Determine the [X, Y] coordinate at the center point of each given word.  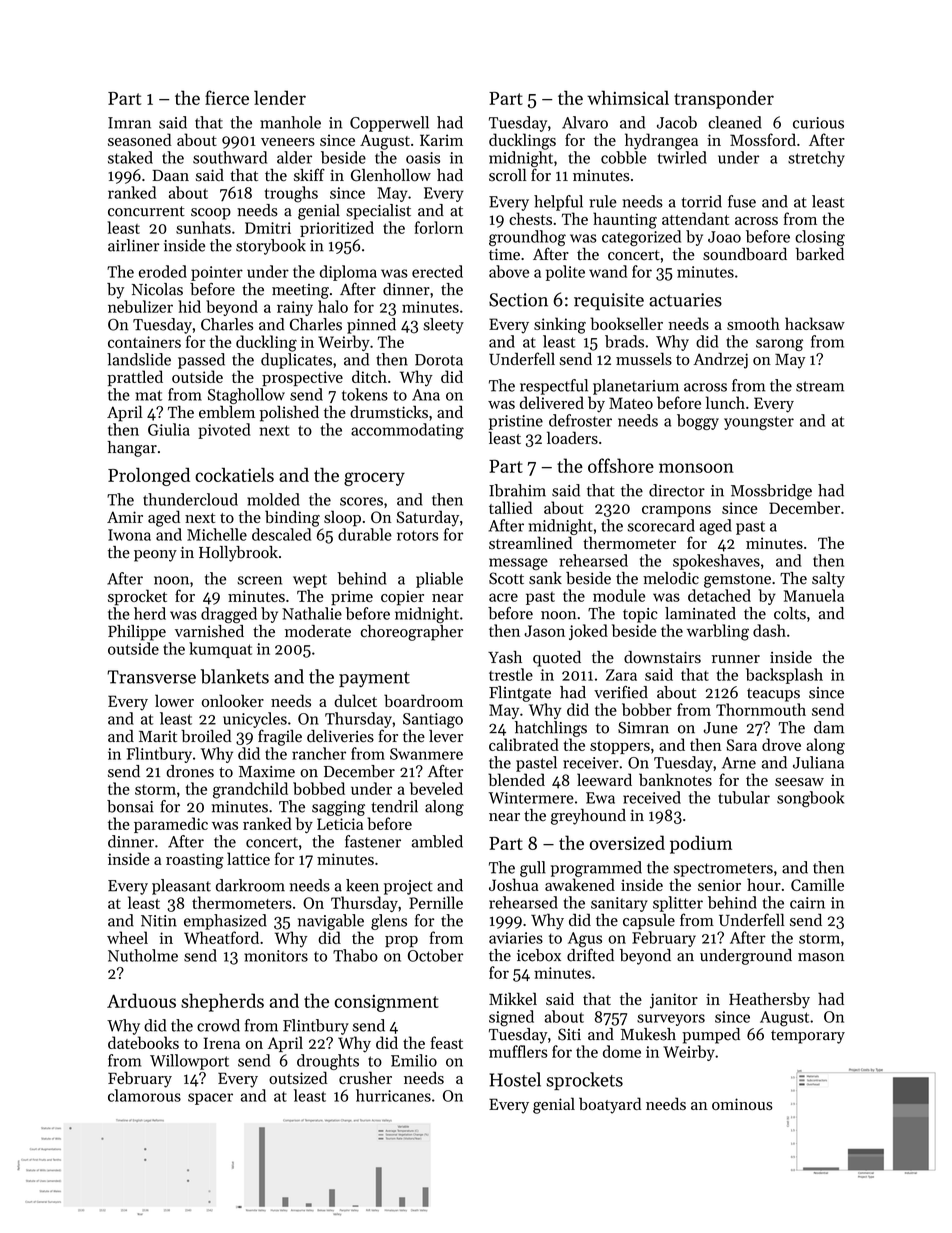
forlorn [439, 227]
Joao [724, 237]
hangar [132, 449]
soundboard [745, 254]
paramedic [171, 825]
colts [790, 613]
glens [389, 922]
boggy [698, 422]
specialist [378, 212]
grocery [374, 479]
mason [821, 957]
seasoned [140, 139]
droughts [328, 1062]
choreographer [412, 633]
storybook [271, 247]
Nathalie [312, 613]
